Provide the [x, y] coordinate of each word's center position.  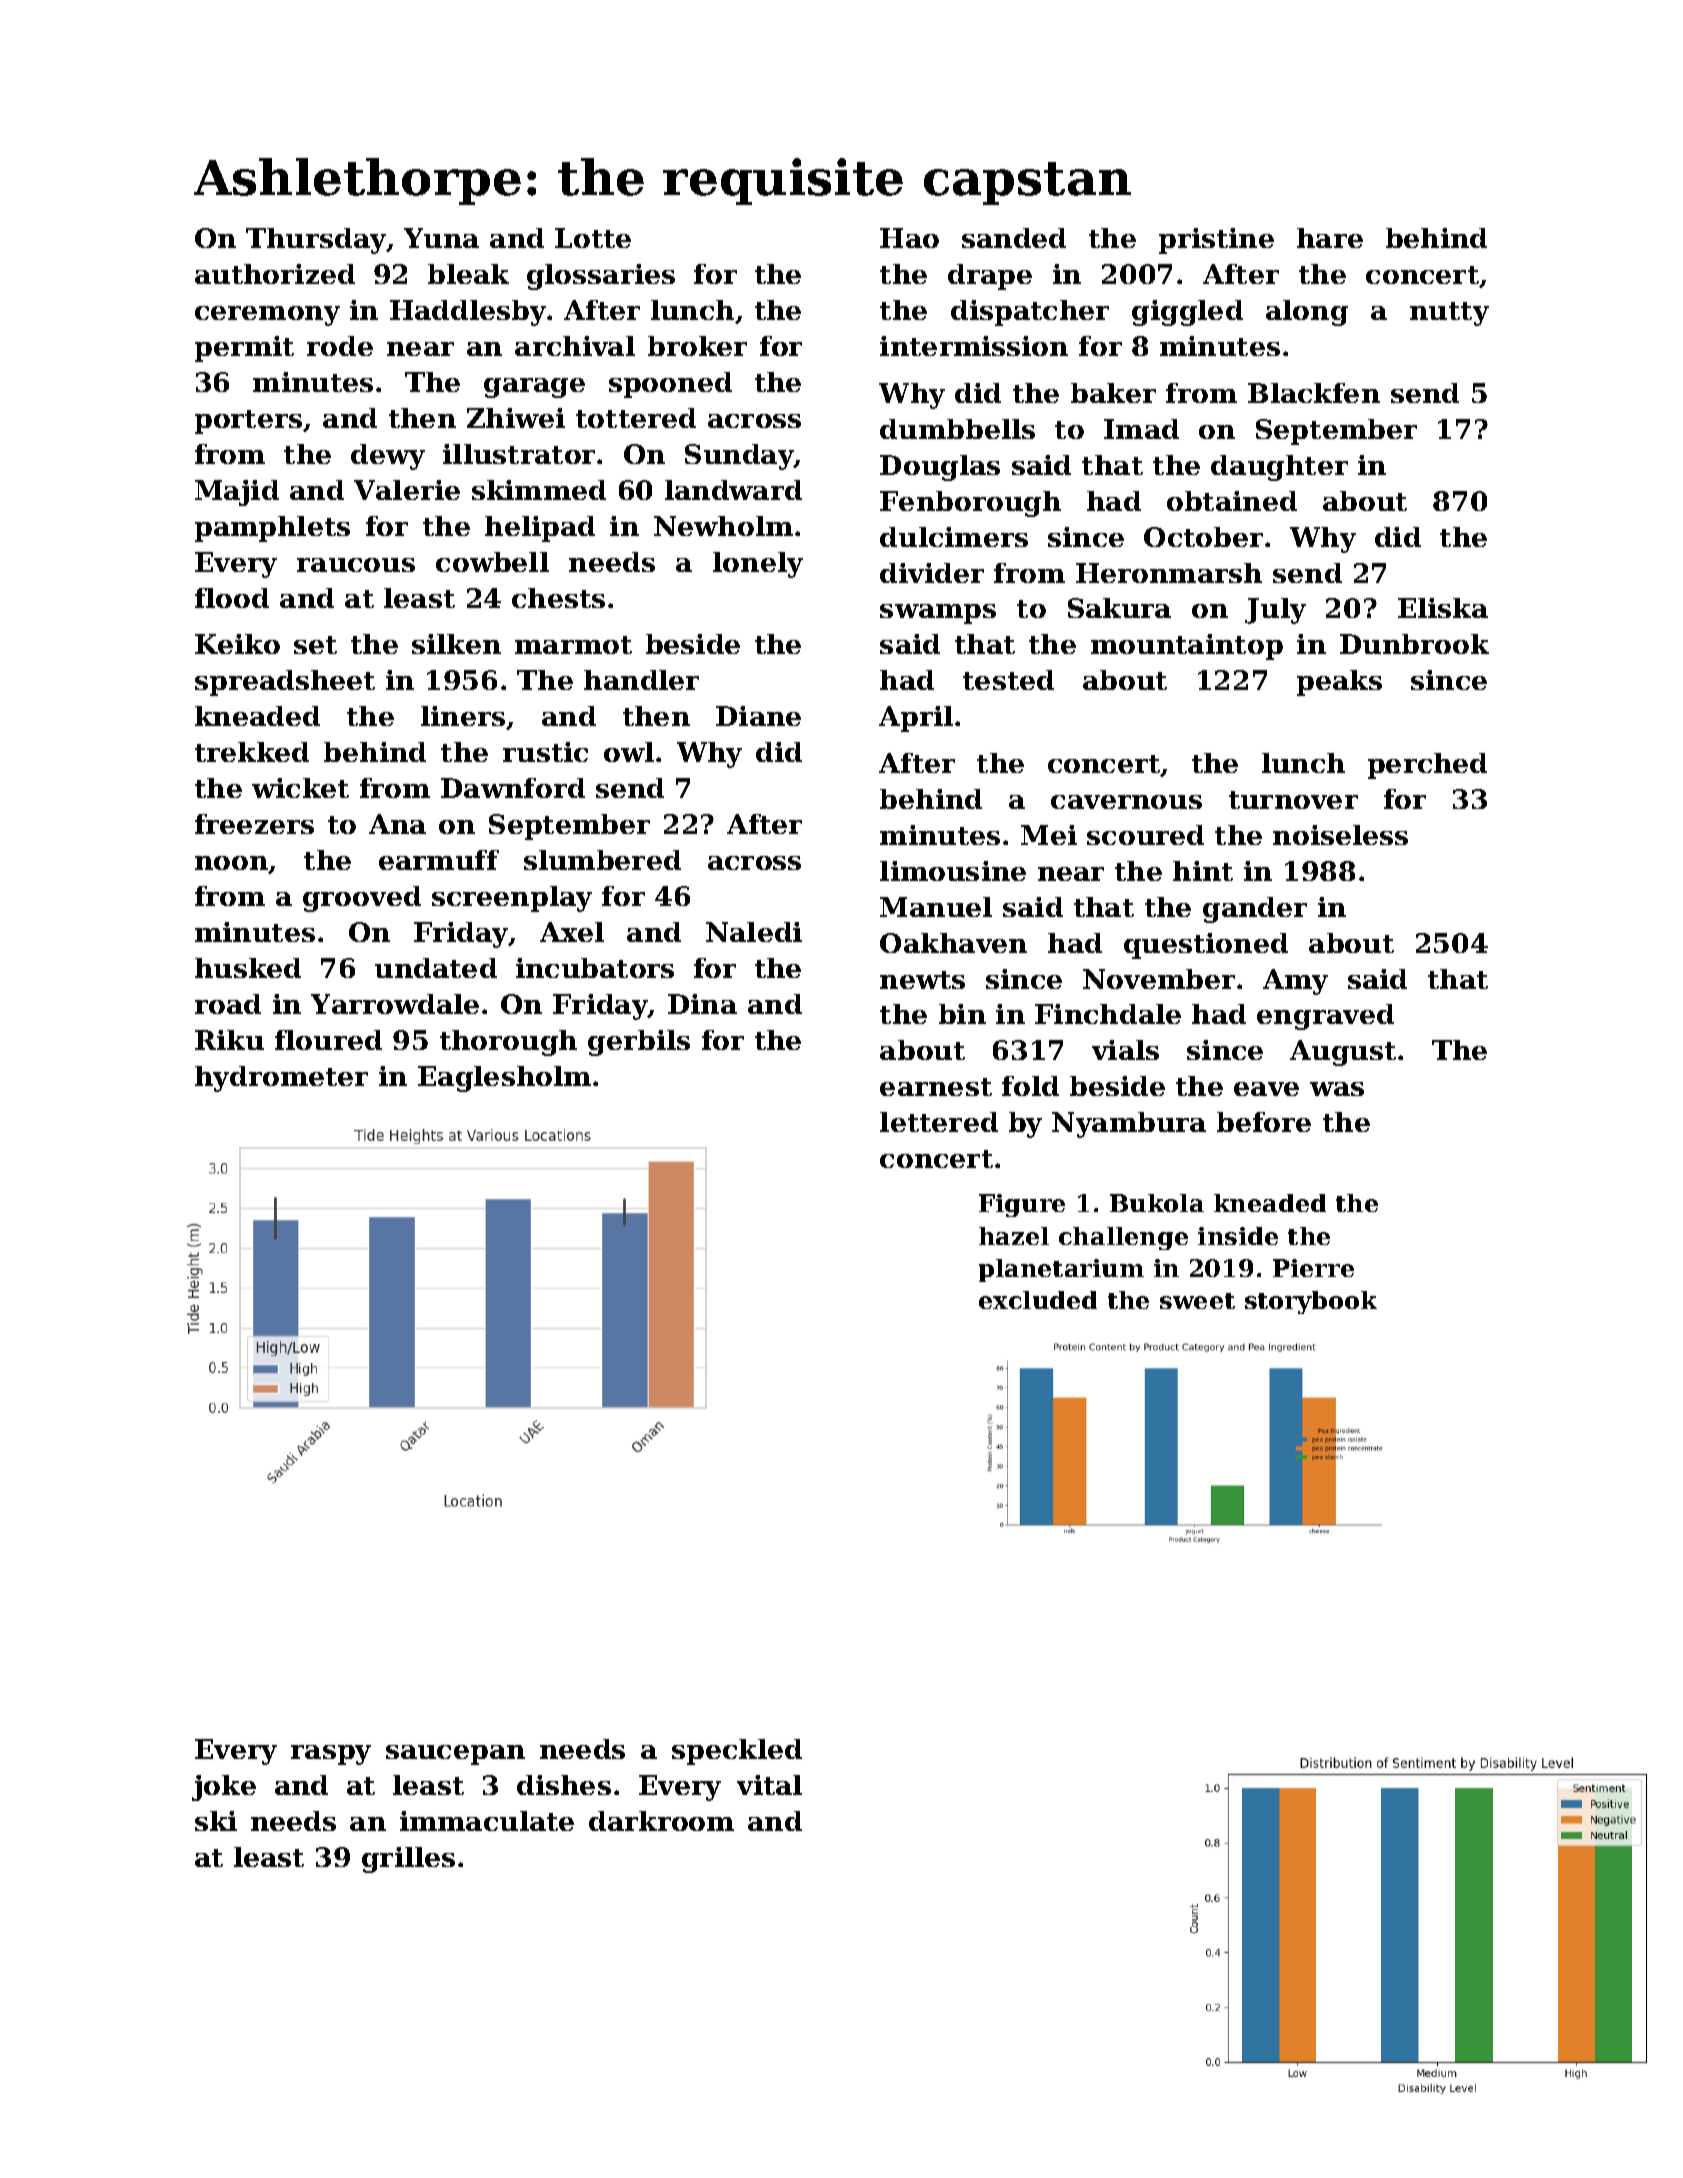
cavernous [1126, 802]
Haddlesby [468, 313]
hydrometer [281, 1079]
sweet [1197, 1301]
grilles [408, 1860]
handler [641, 680]
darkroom [661, 1821]
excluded [1038, 1300]
